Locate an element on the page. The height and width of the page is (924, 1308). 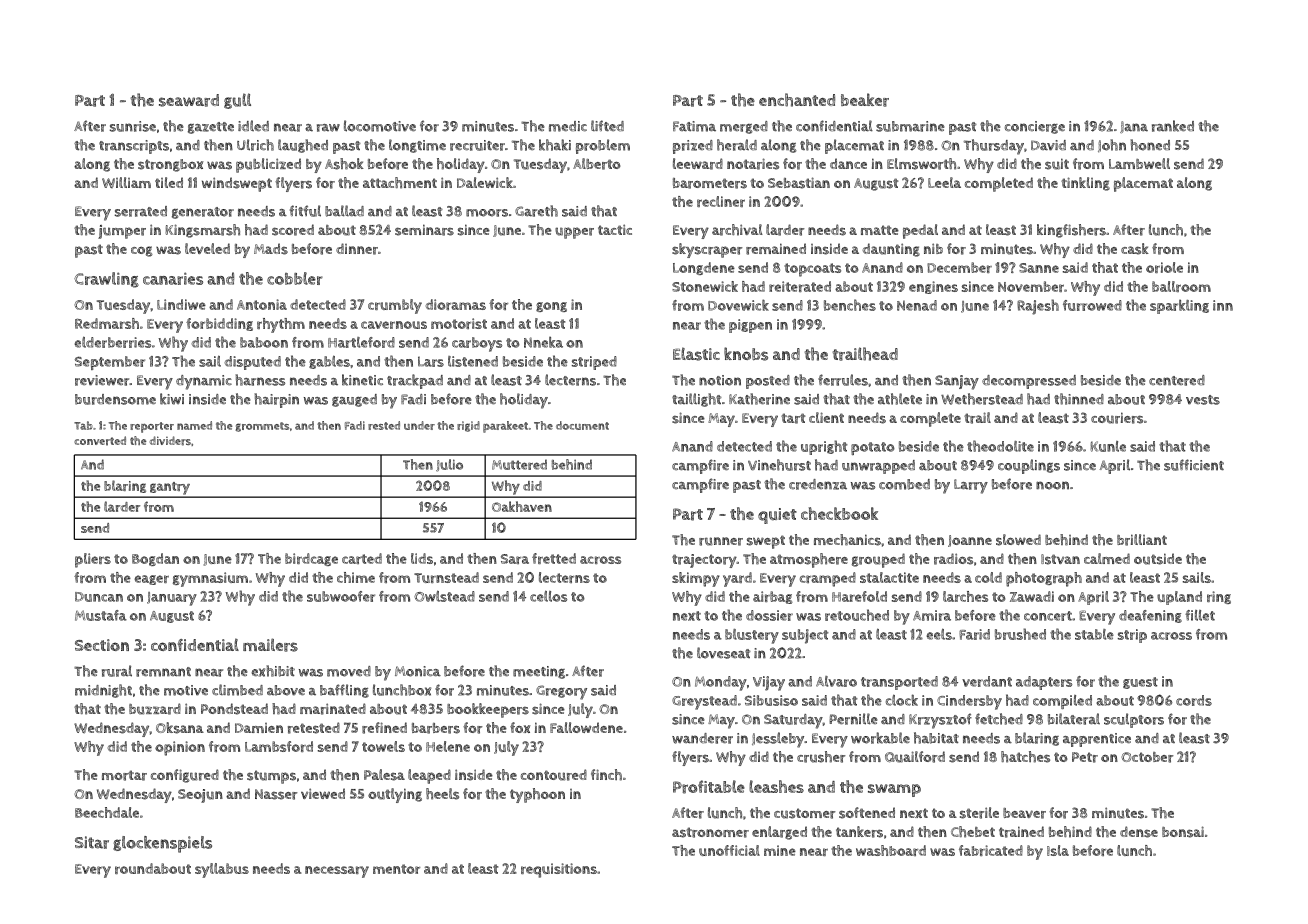
above is located at coordinates (286, 690).
